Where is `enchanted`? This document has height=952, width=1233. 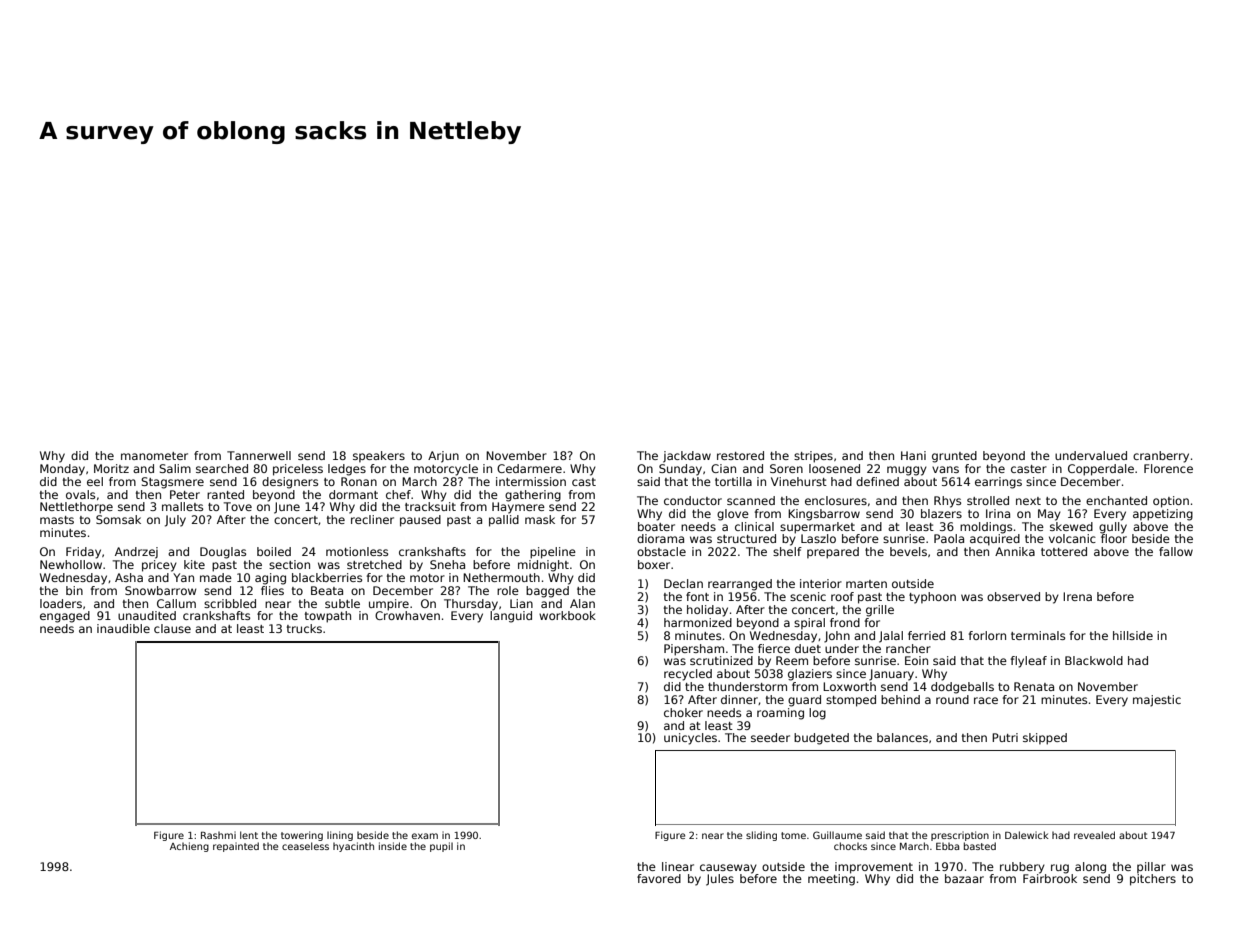
enchanted is located at coordinates (1116, 500).
